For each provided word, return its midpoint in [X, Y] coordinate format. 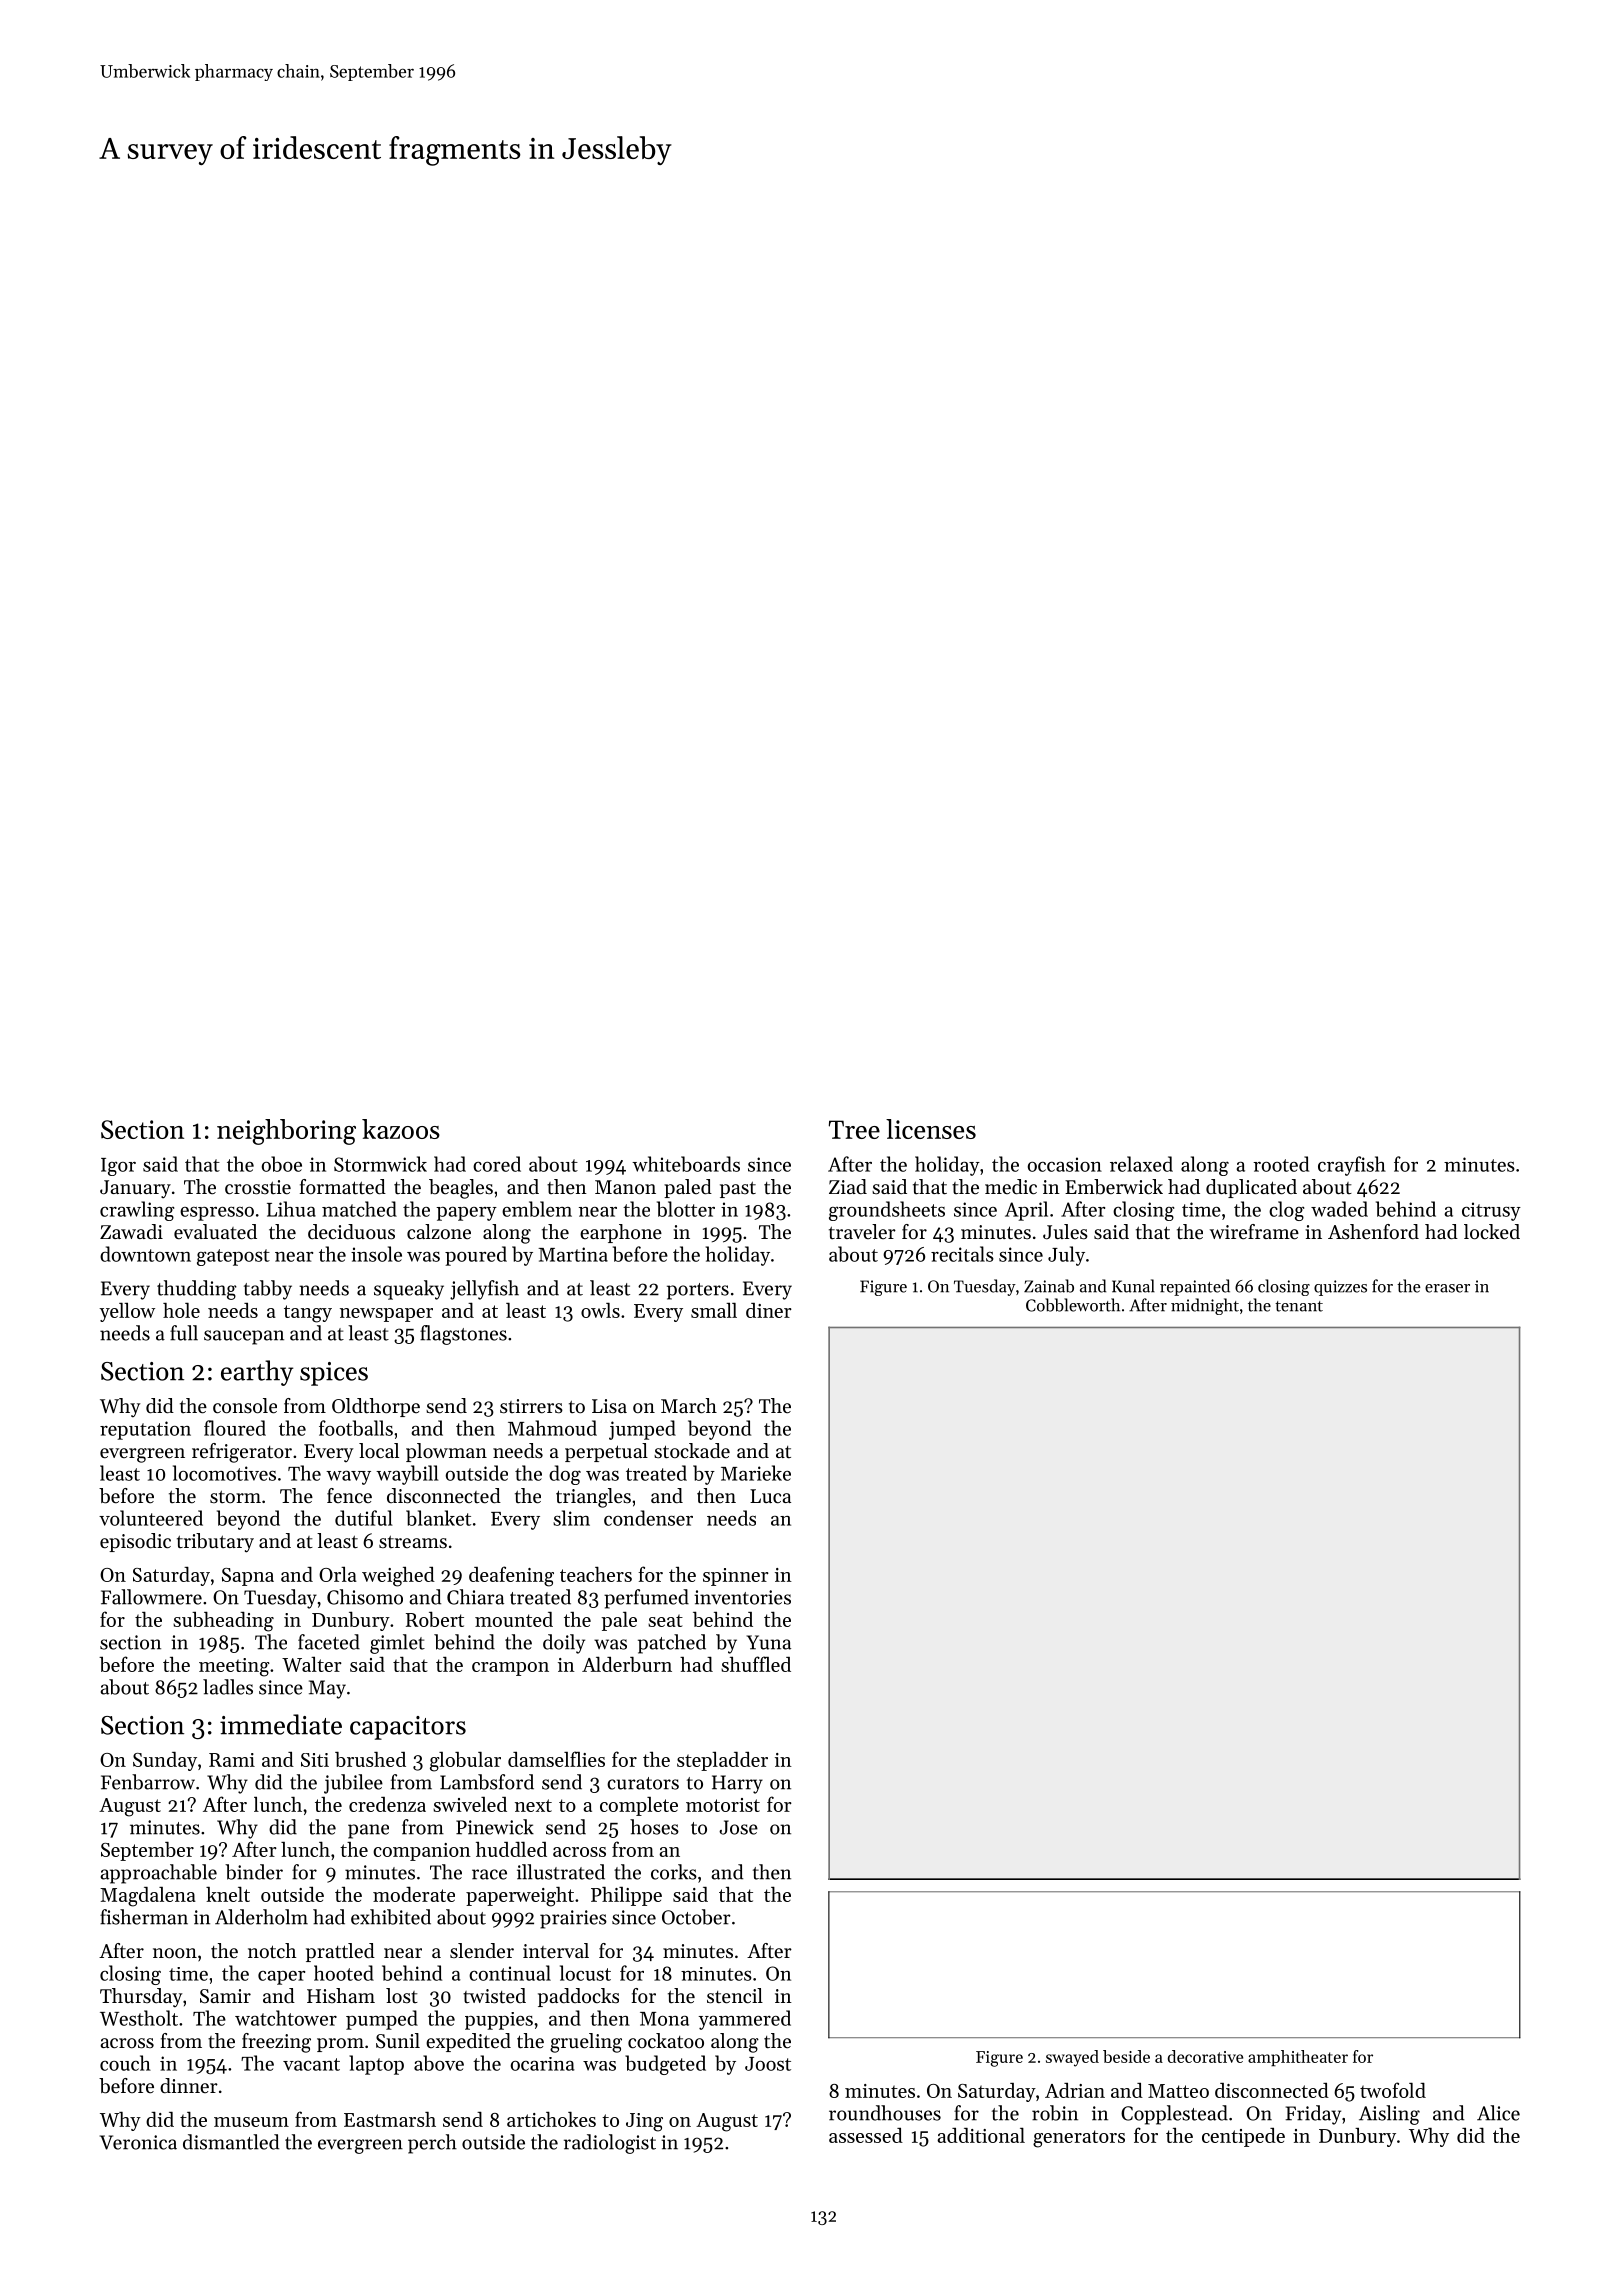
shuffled [756, 1664]
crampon [510, 1669]
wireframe [1254, 1232]
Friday [1313, 2115]
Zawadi [131, 1231]
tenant [1299, 1306]
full [184, 1333]
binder [254, 1872]
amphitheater [1298, 2058]
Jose [738, 1827]
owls [600, 1310]
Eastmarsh [390, 2119]
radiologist [610, 2144]
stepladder [722, 1761]
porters [698, 1291]
